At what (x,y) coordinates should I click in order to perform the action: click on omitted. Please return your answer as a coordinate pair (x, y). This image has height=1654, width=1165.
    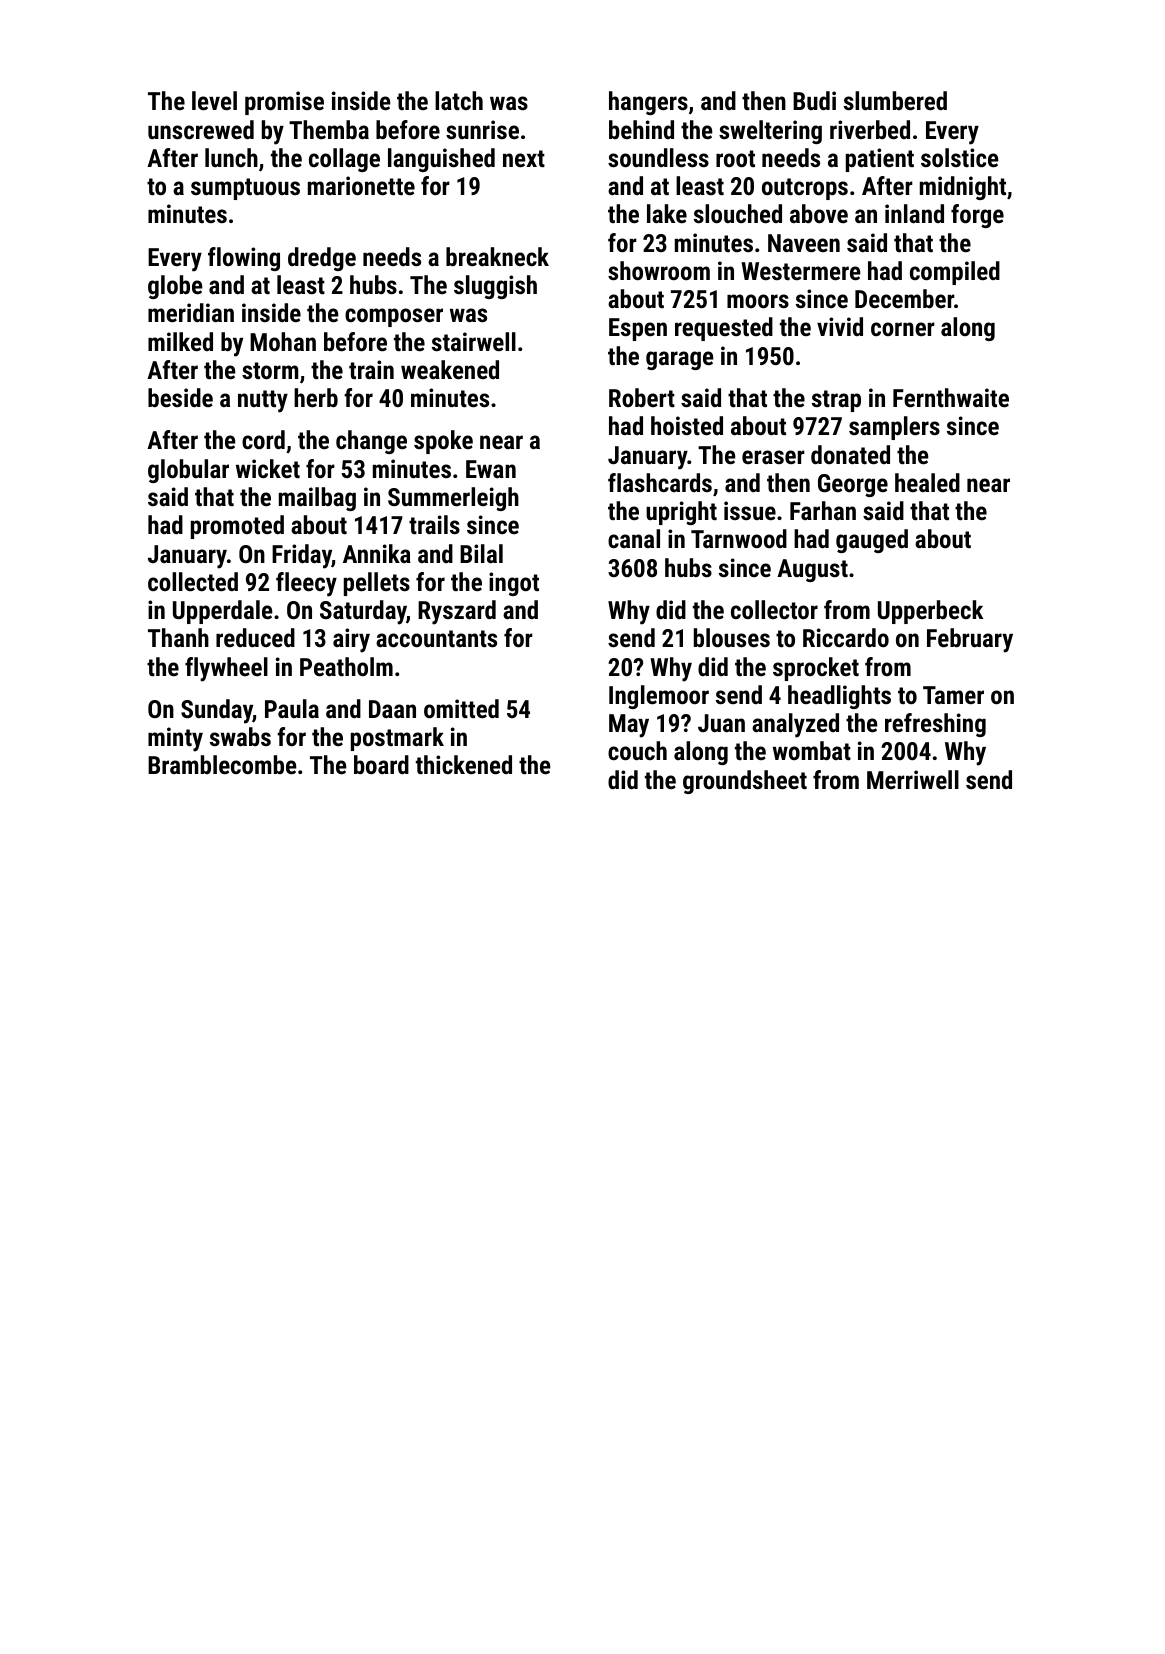
    Looking at the image, I should click on (461, 708).
